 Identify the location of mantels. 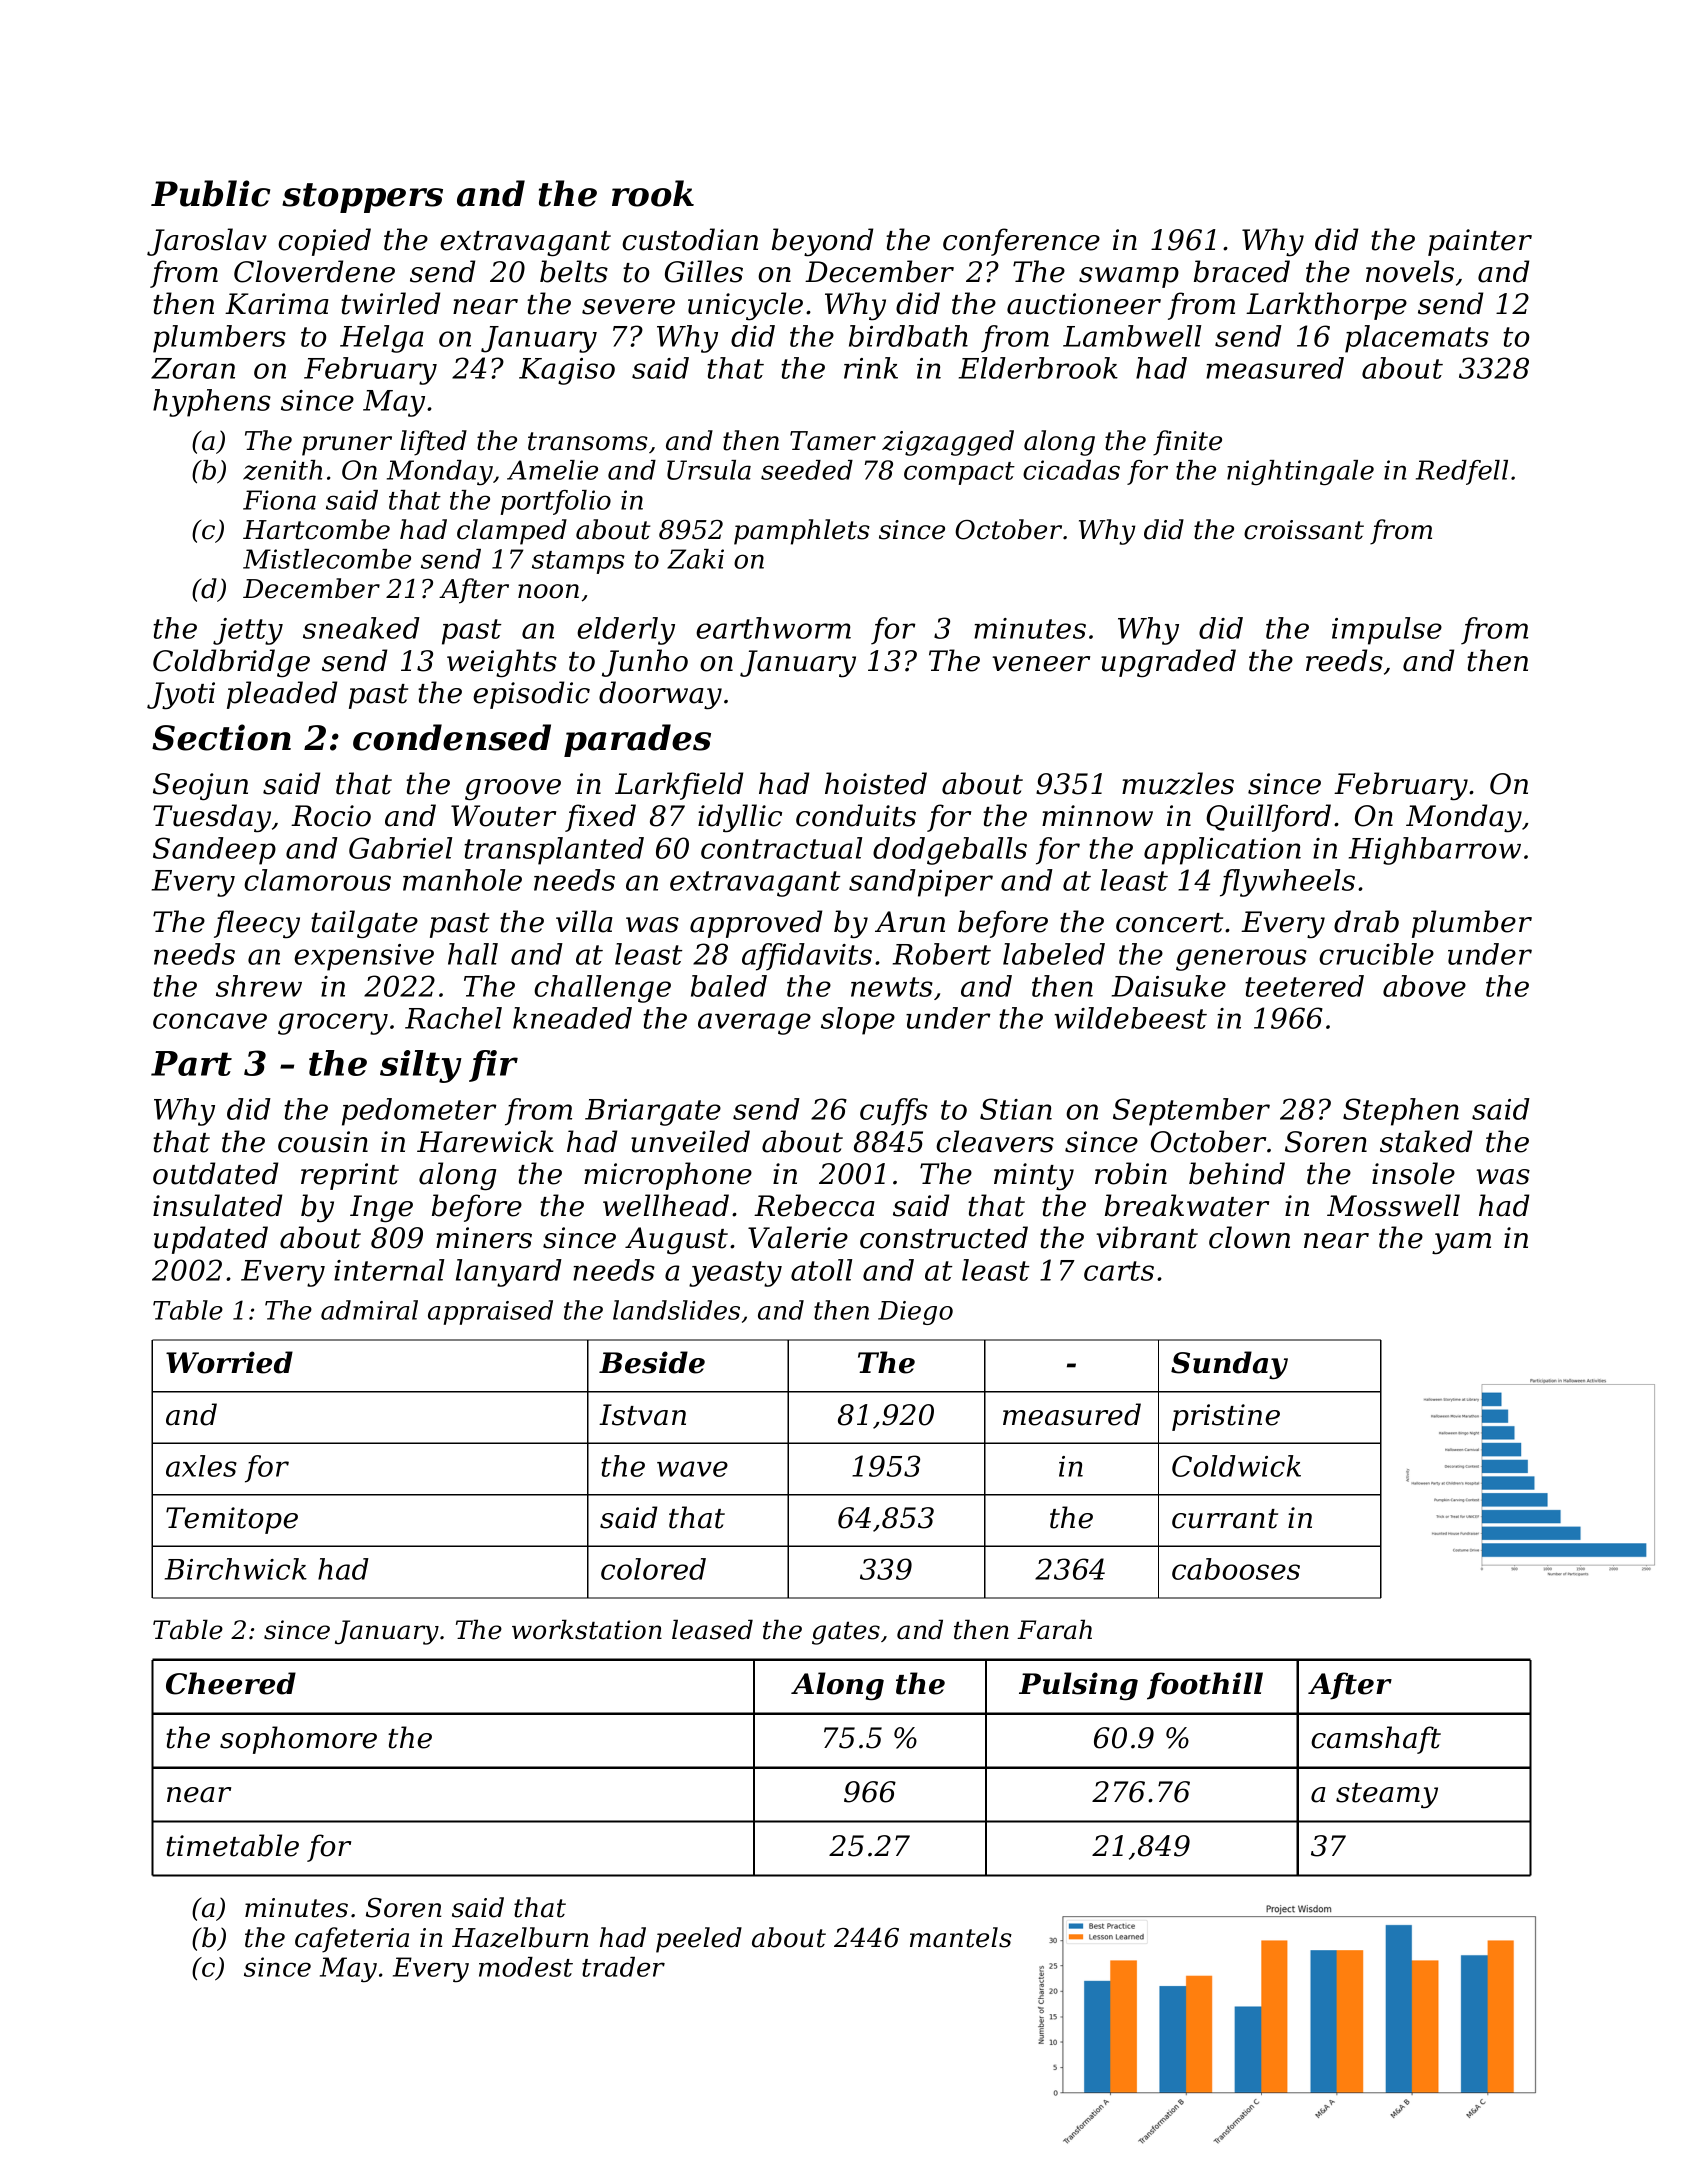
(961, 1937).
